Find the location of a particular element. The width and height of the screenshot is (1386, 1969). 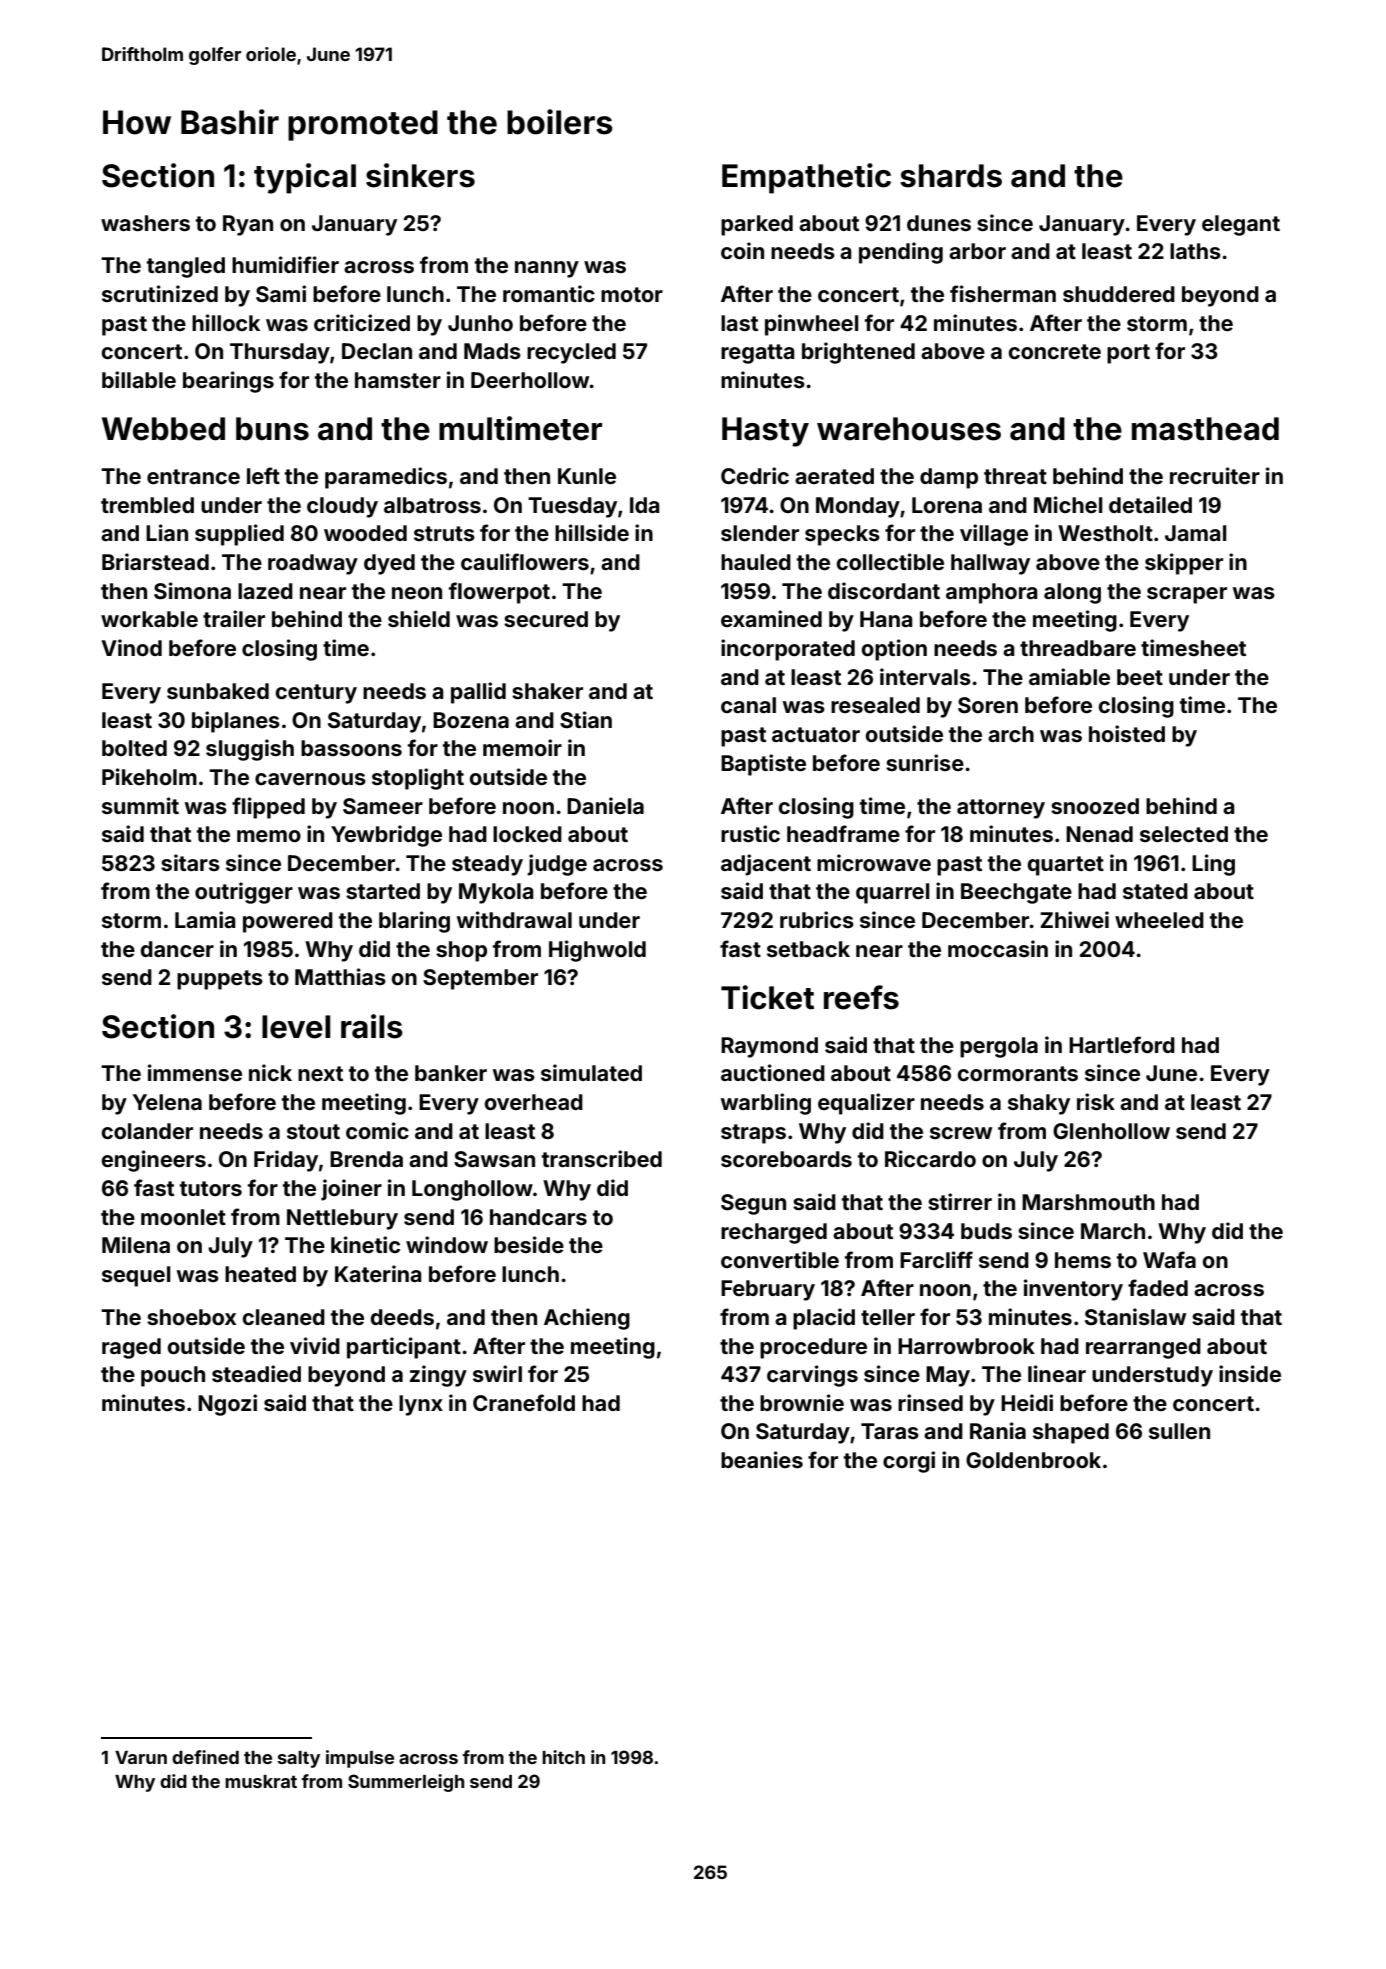

Yelena is located at coordinates (167, 1102).
